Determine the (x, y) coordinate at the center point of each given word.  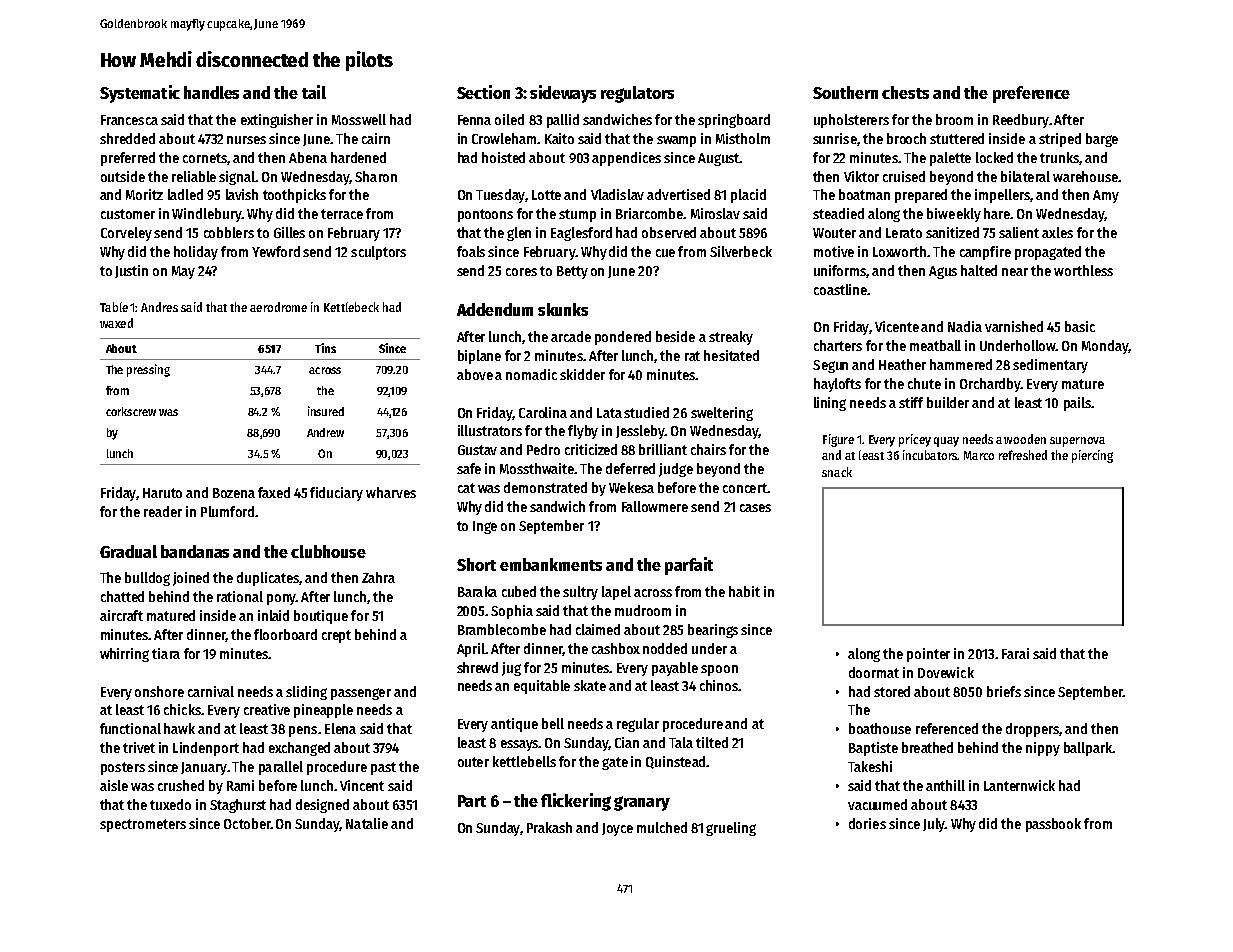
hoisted (503, 157)
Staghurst (238, 806)
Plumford (227, 511)
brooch (906, 138)
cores (521, 272)
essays (520, 745)
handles (211, 92)
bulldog (147, 579)
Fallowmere (655, 506)
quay (946, 442)
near (1015, 272)
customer (128, 214)
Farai (1015, 653)
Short (476, 564)
